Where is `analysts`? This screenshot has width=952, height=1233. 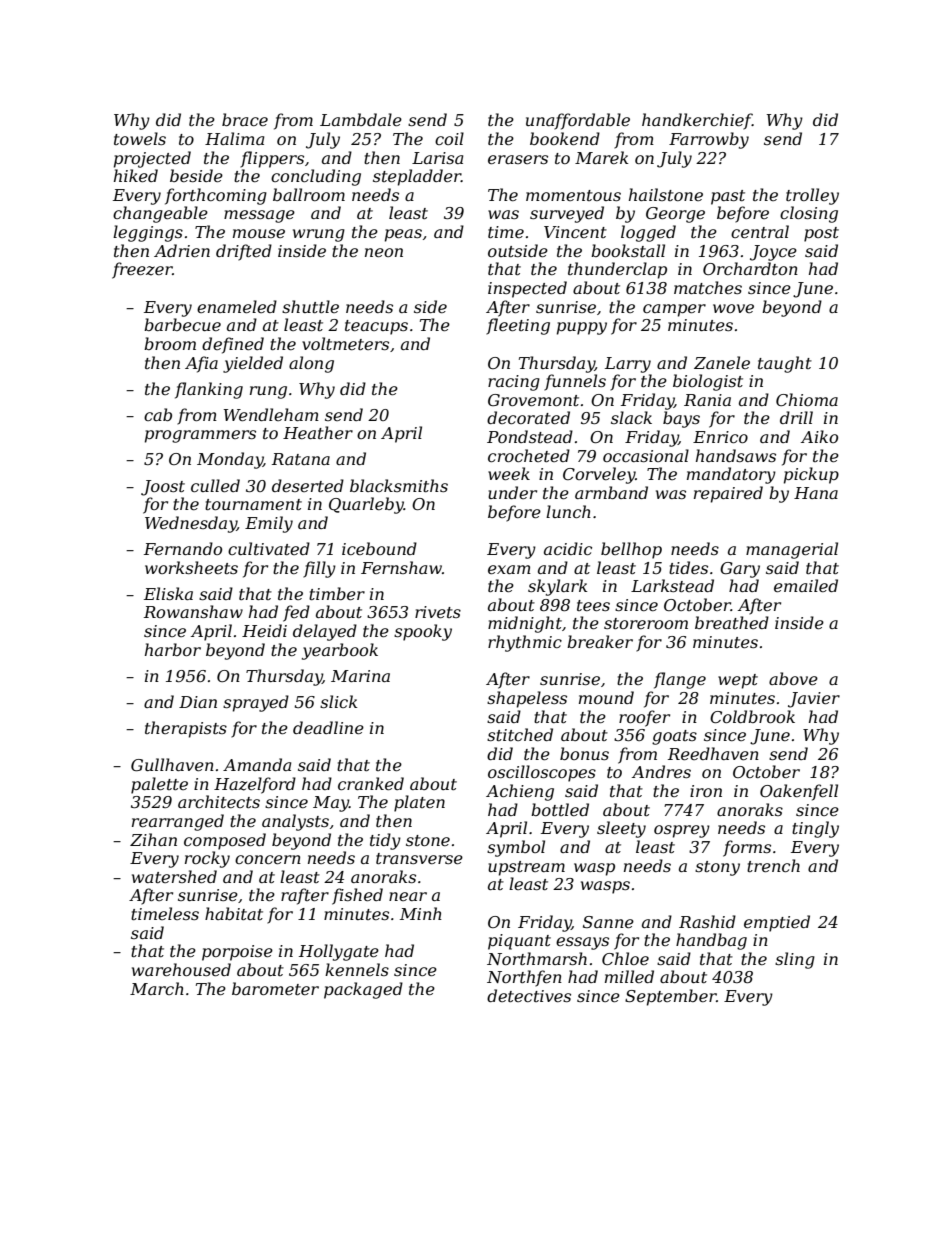
analysts is located at coordinates (295, 822).
